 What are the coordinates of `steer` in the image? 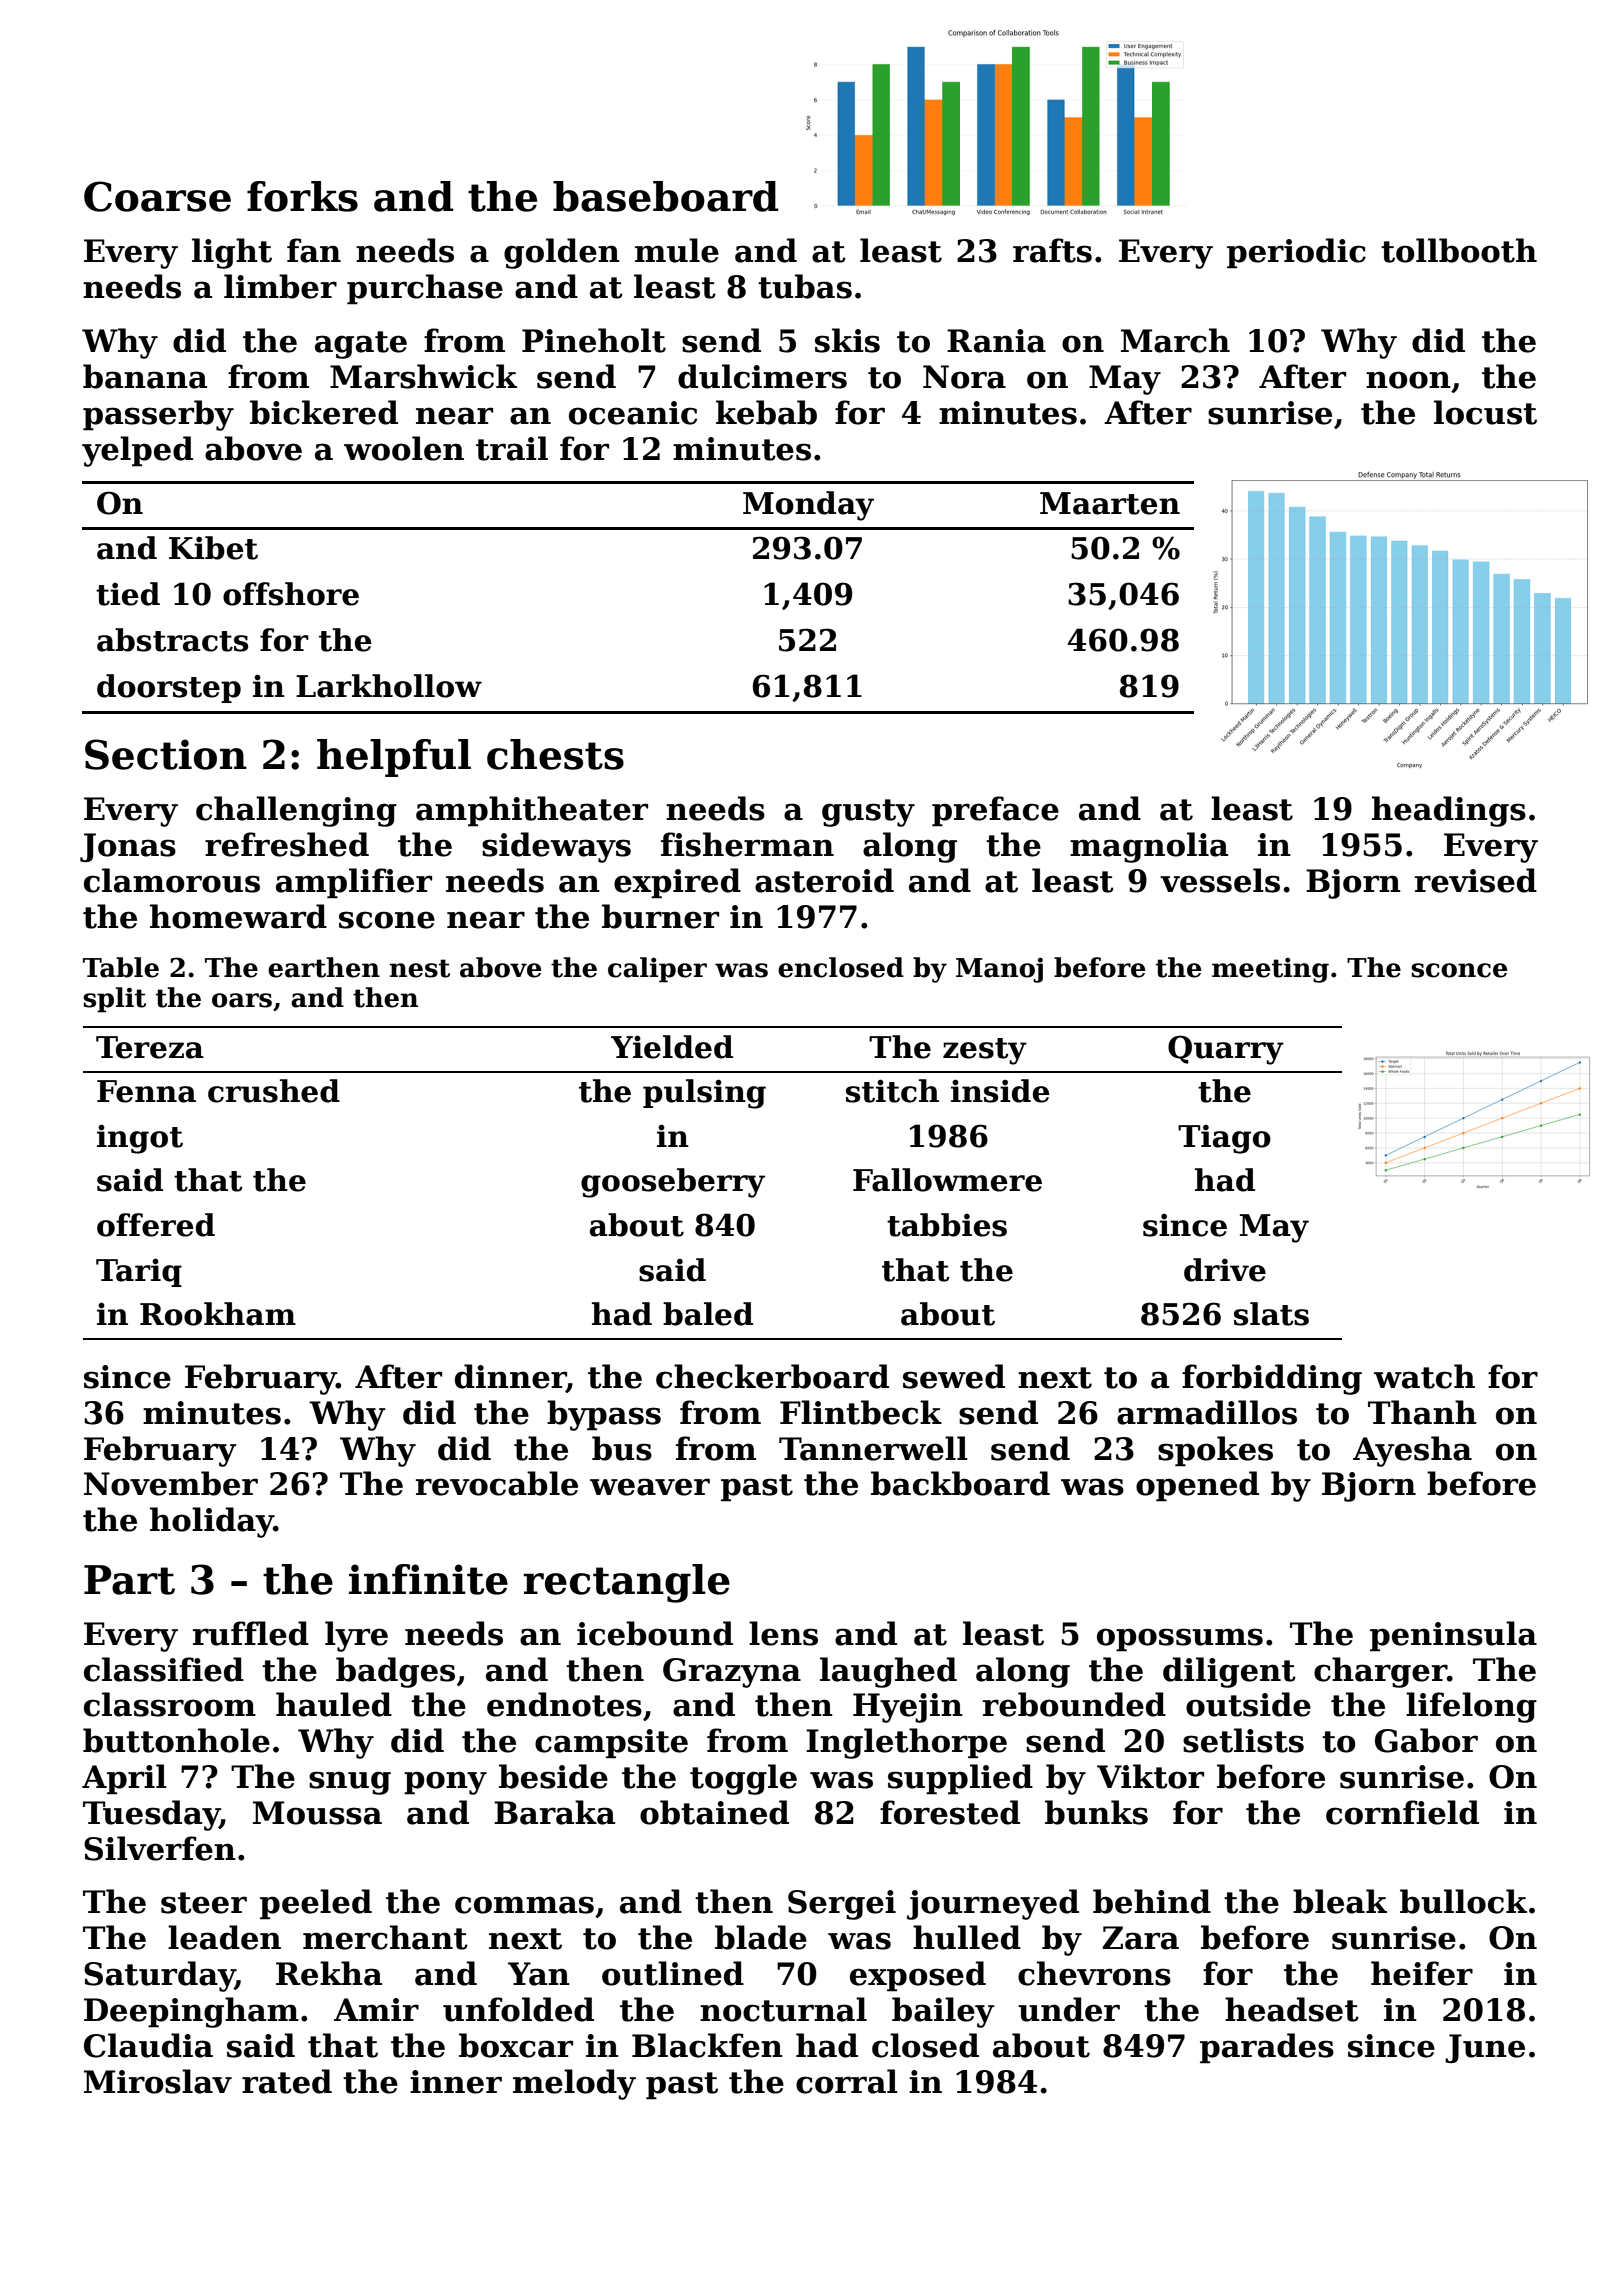 It's located at (204, 1903).
